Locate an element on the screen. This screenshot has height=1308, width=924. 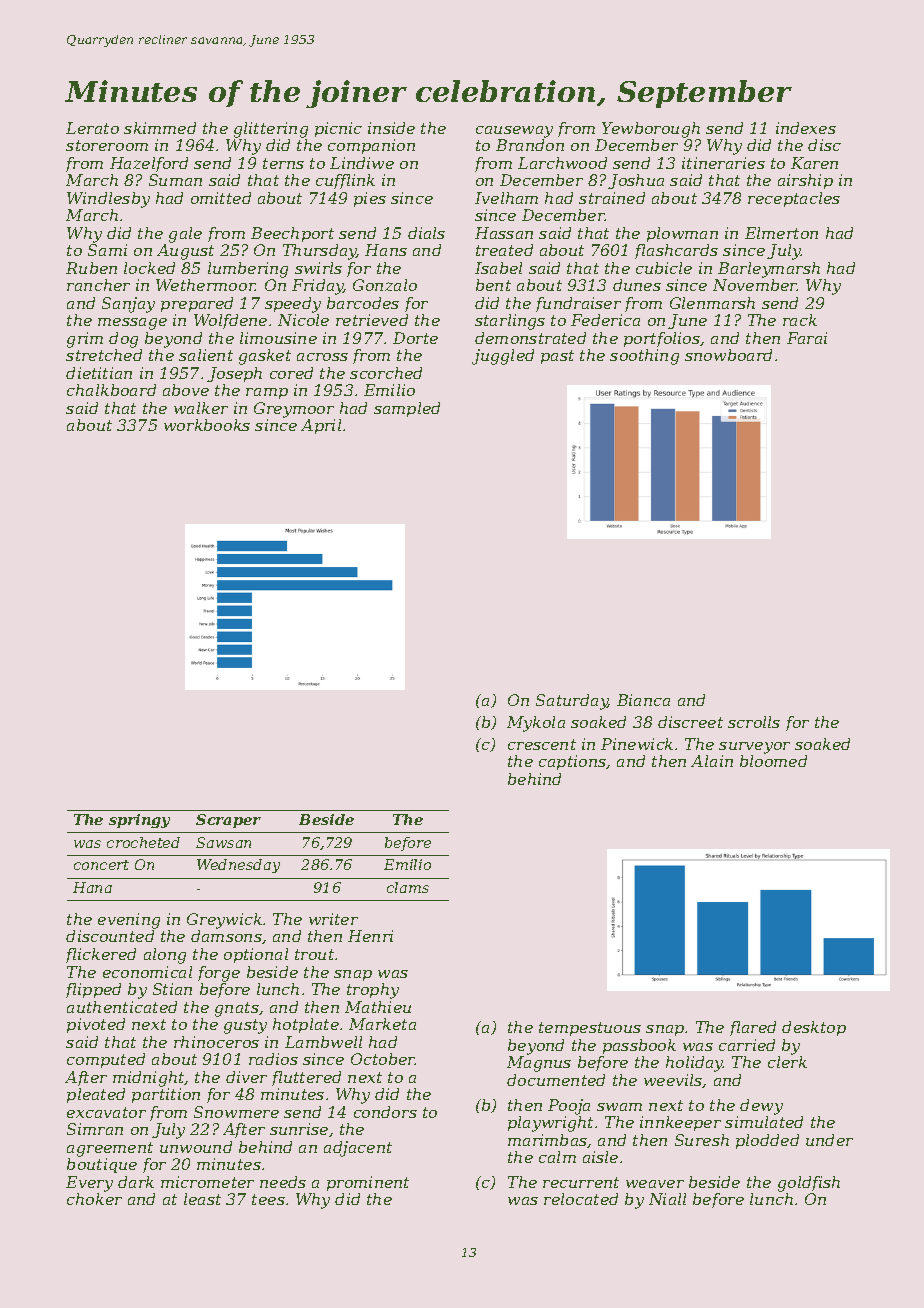
causeway is located at coordinates (514, 132).
